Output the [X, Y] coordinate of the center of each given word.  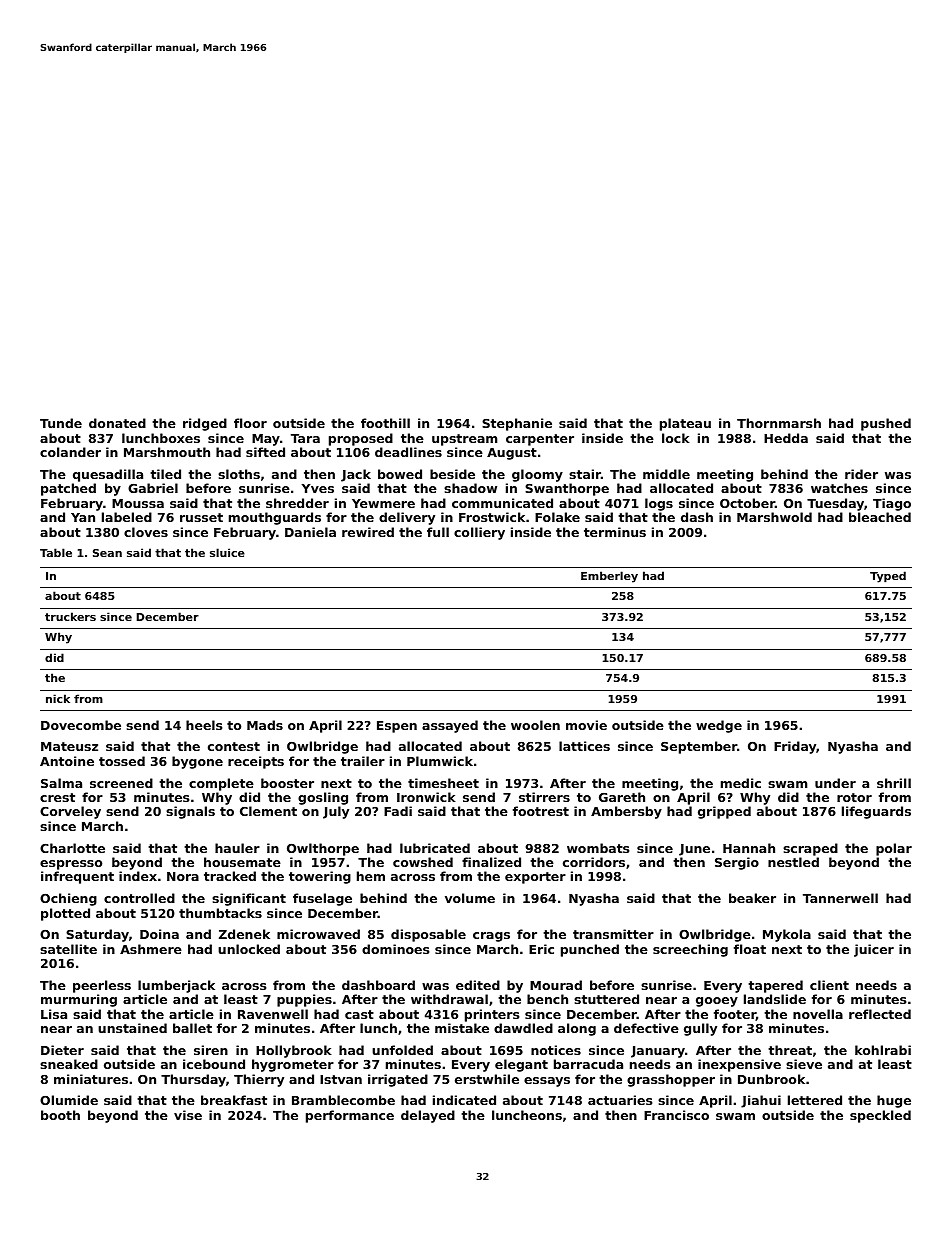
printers [492, 1015]
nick [58, 698]
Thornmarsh [779, 423]
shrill [894, 783]
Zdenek [244, 934]
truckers [70, 616]
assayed [450, 726]
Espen [397, 727]
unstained [132, 1028]
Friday [795, 747]
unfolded [402, 1050]
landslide [775, 999]
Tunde [61, 423]
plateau [685, 424]
